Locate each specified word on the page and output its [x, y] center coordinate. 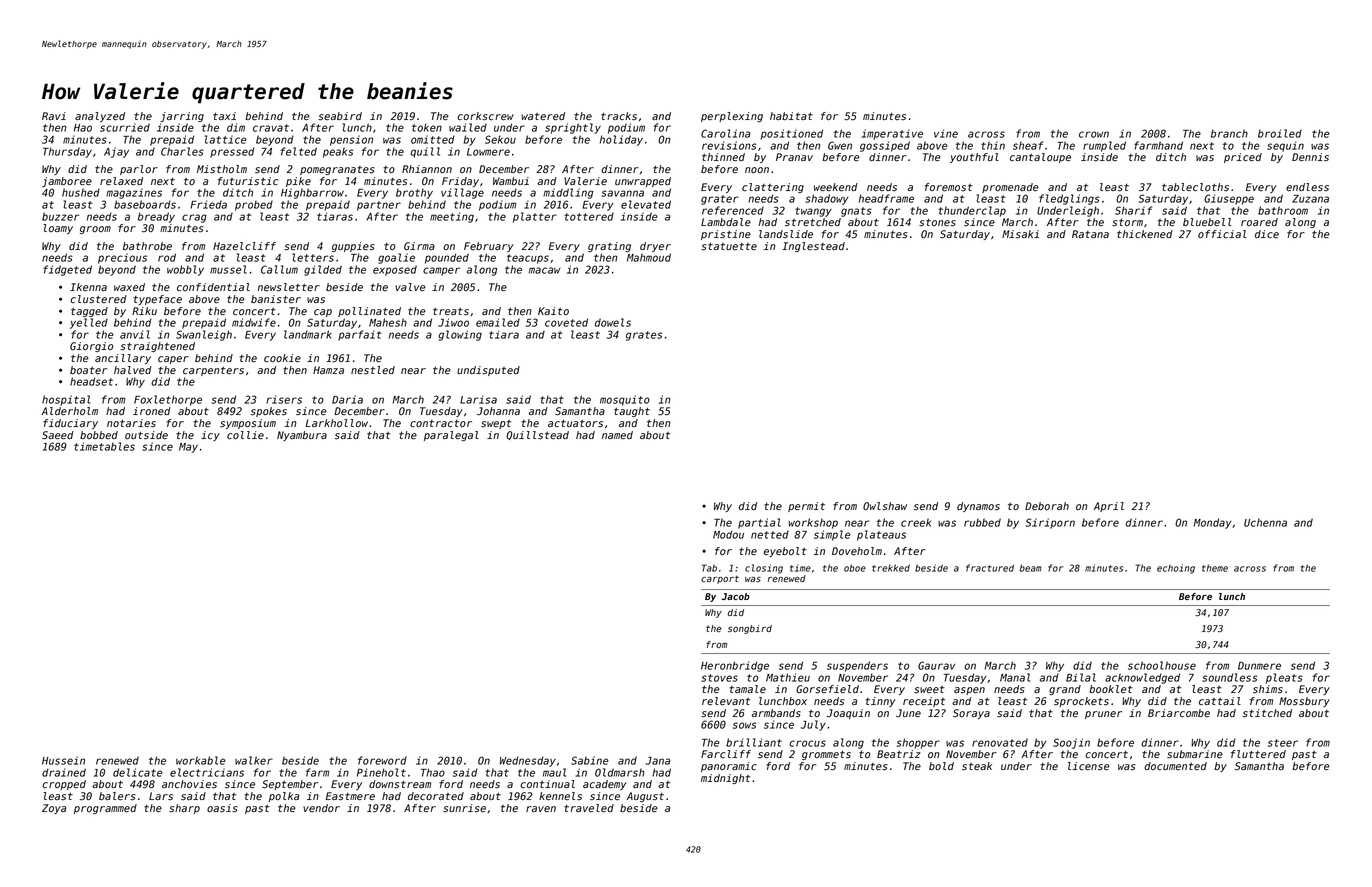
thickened [1145, 234]
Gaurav [936, 665]
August [645, 797]
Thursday [67, 152]
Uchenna [1265, 522]
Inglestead [813, 247]
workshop [813, 523]
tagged [89, 312]
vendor [321, 808]
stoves [720, 678]
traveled [589, 808]
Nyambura [302, 436]
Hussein [63, 760]
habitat [791, 116]
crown [1094, 134]
